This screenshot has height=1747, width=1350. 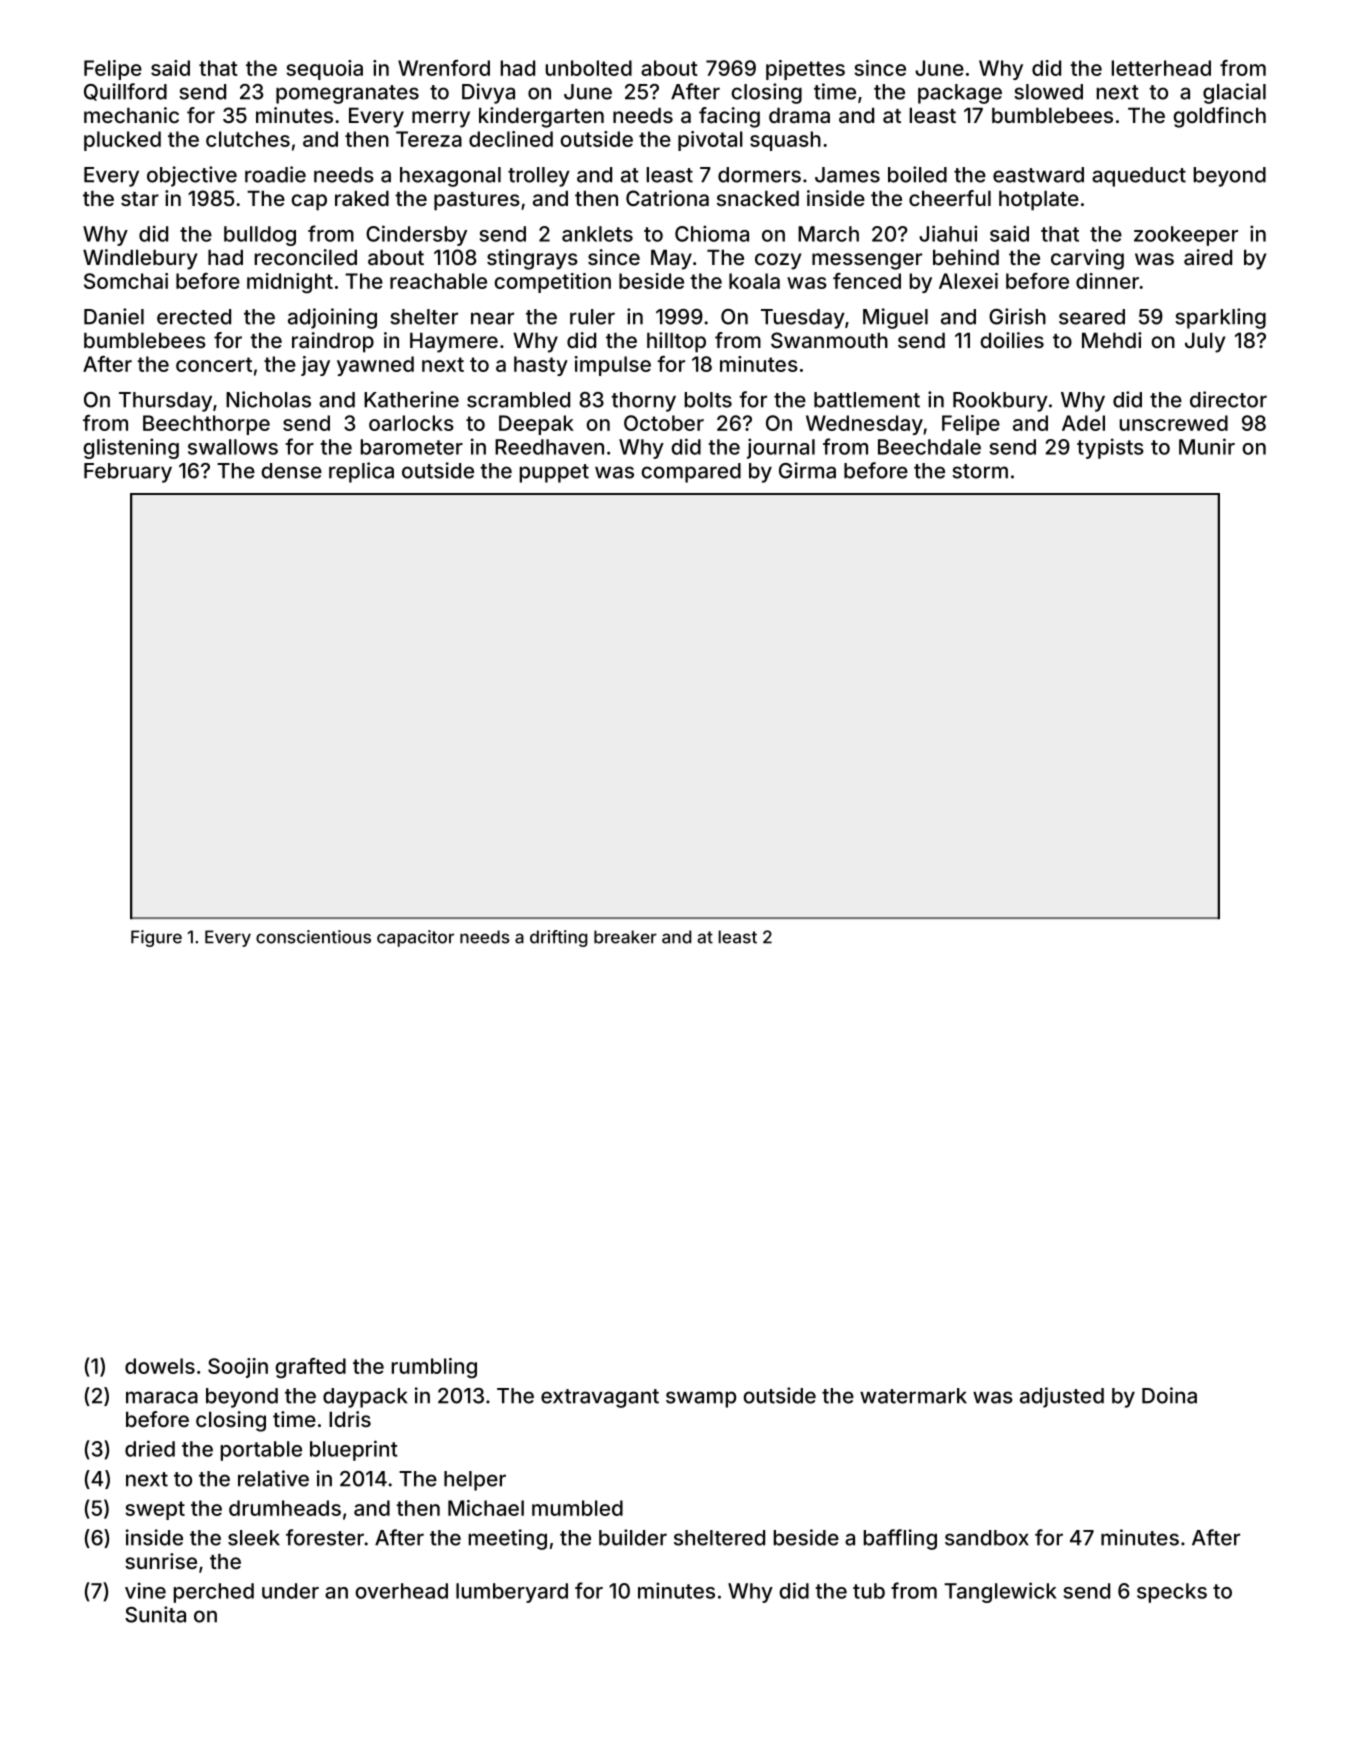 What do you see at coordinates (160, 1366) in the screenshot?
I see `dowels` at bounding box center [160, 1366].
